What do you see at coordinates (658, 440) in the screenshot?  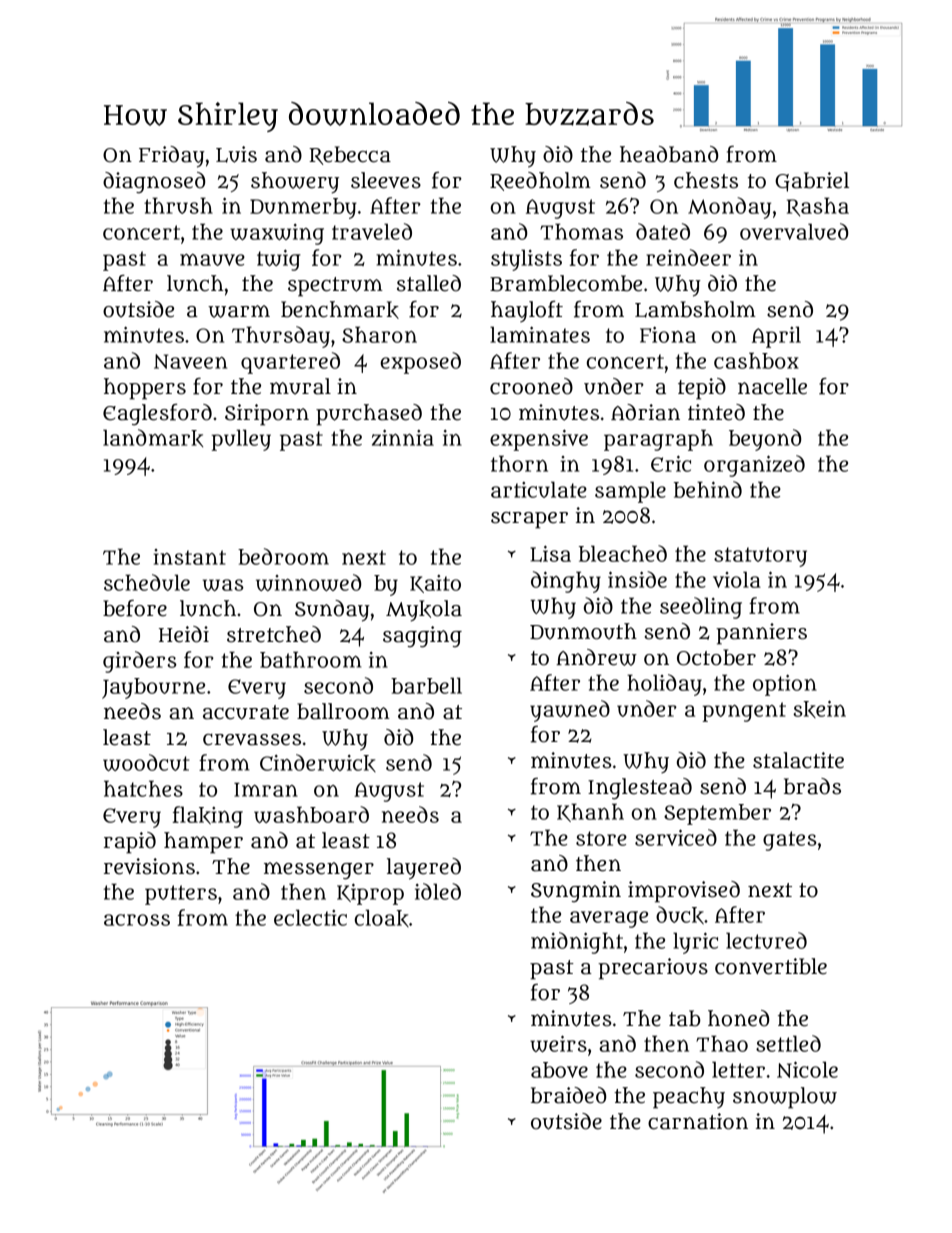 I see `paragraph` at bounding box center [658, 440].
